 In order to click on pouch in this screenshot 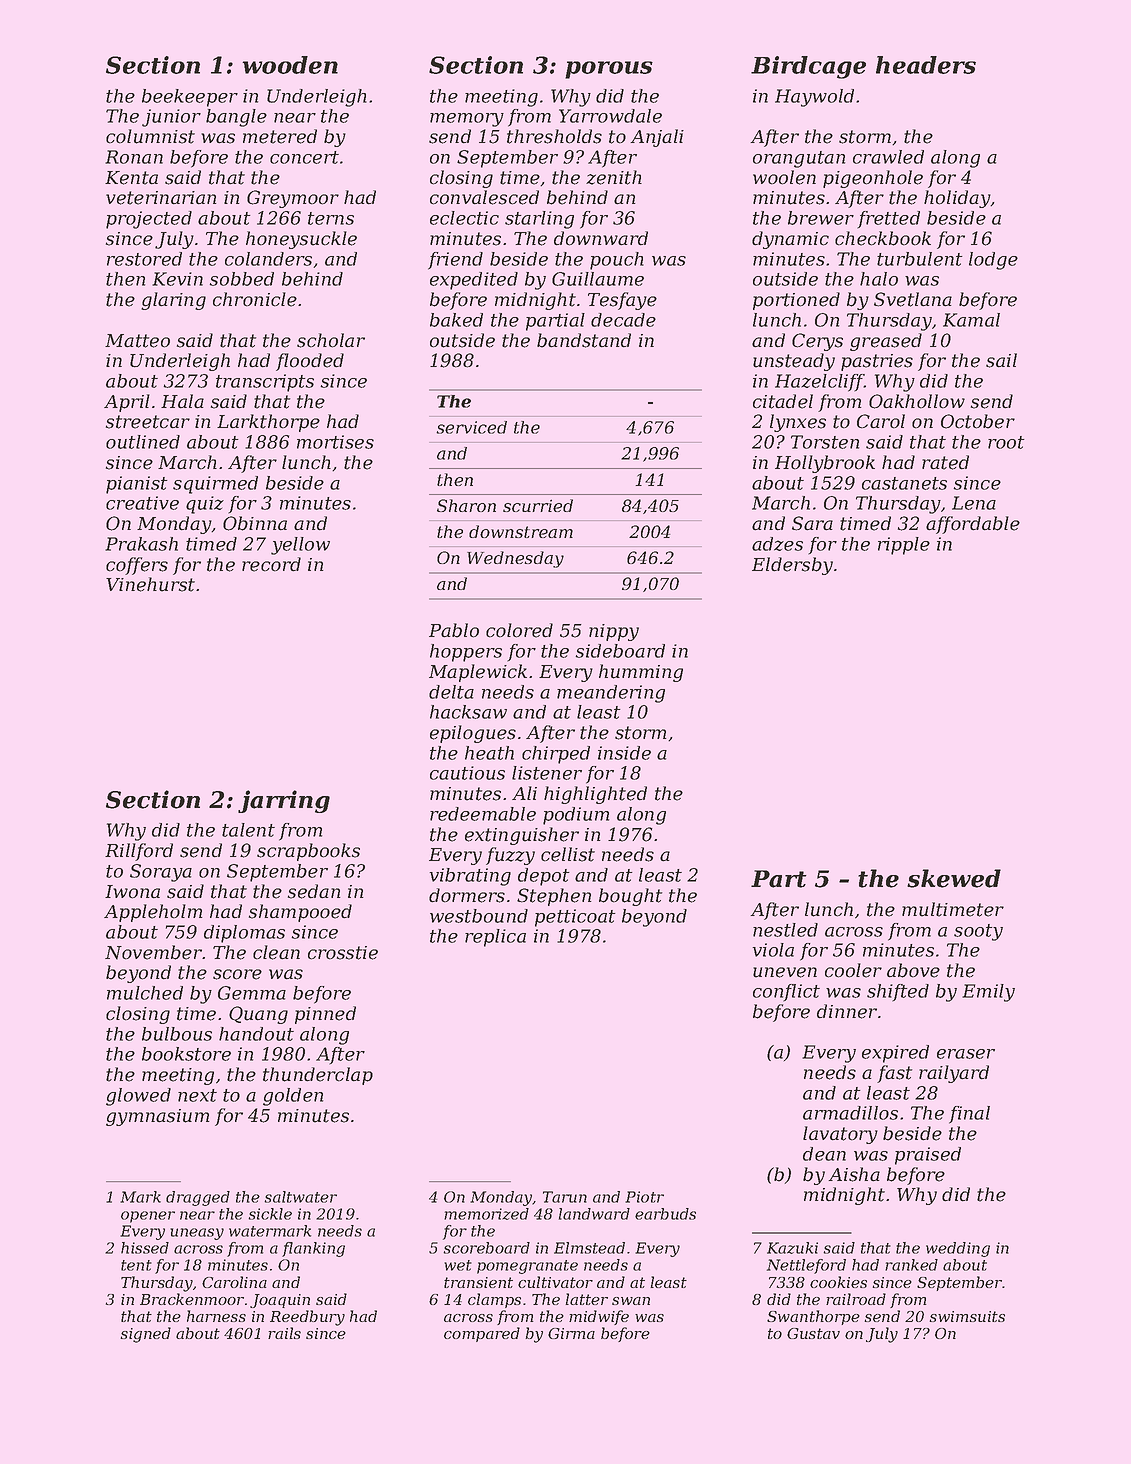, I will do `click(617, 261)`.
